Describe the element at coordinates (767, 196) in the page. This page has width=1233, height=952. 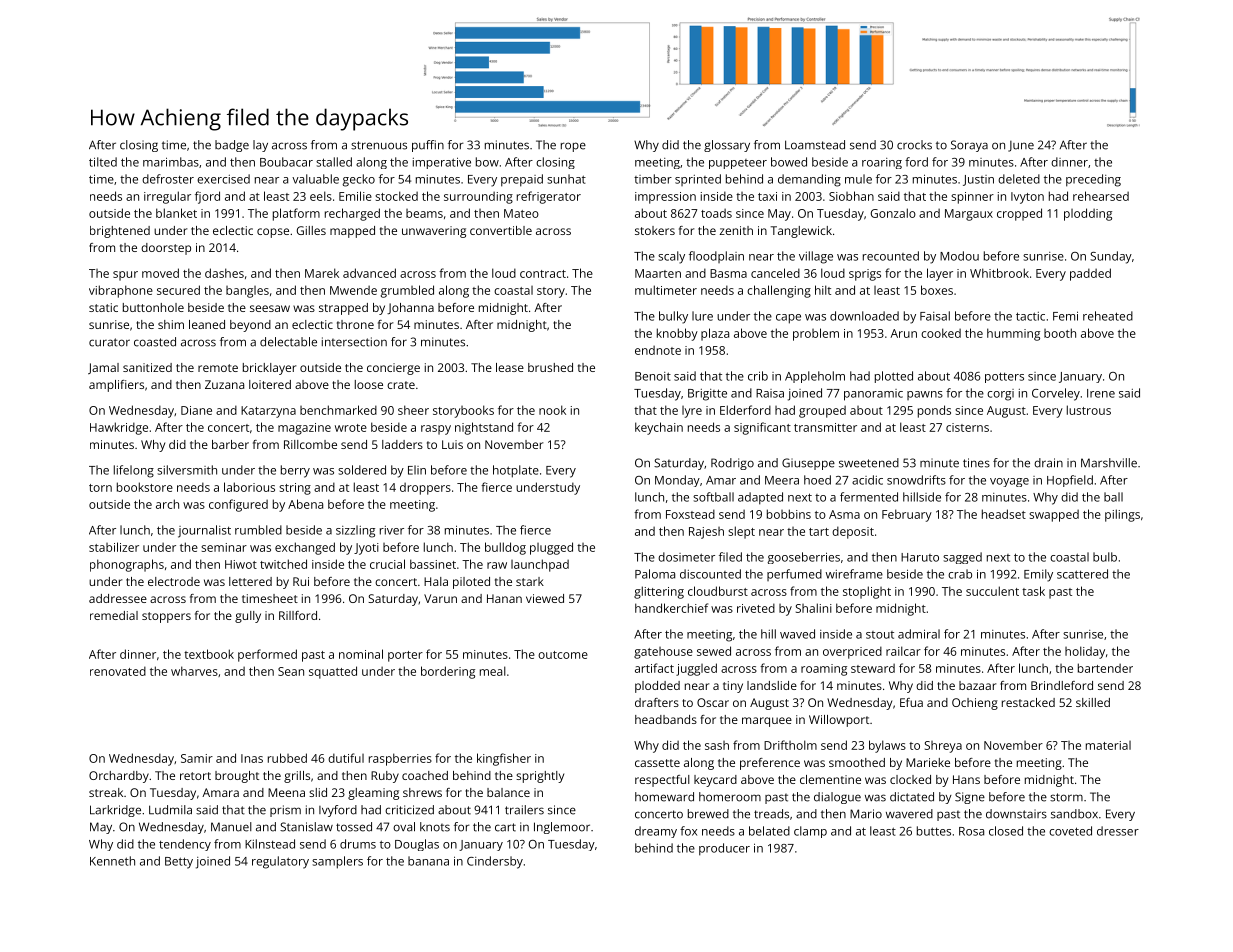
I see `taxi` at that location.
